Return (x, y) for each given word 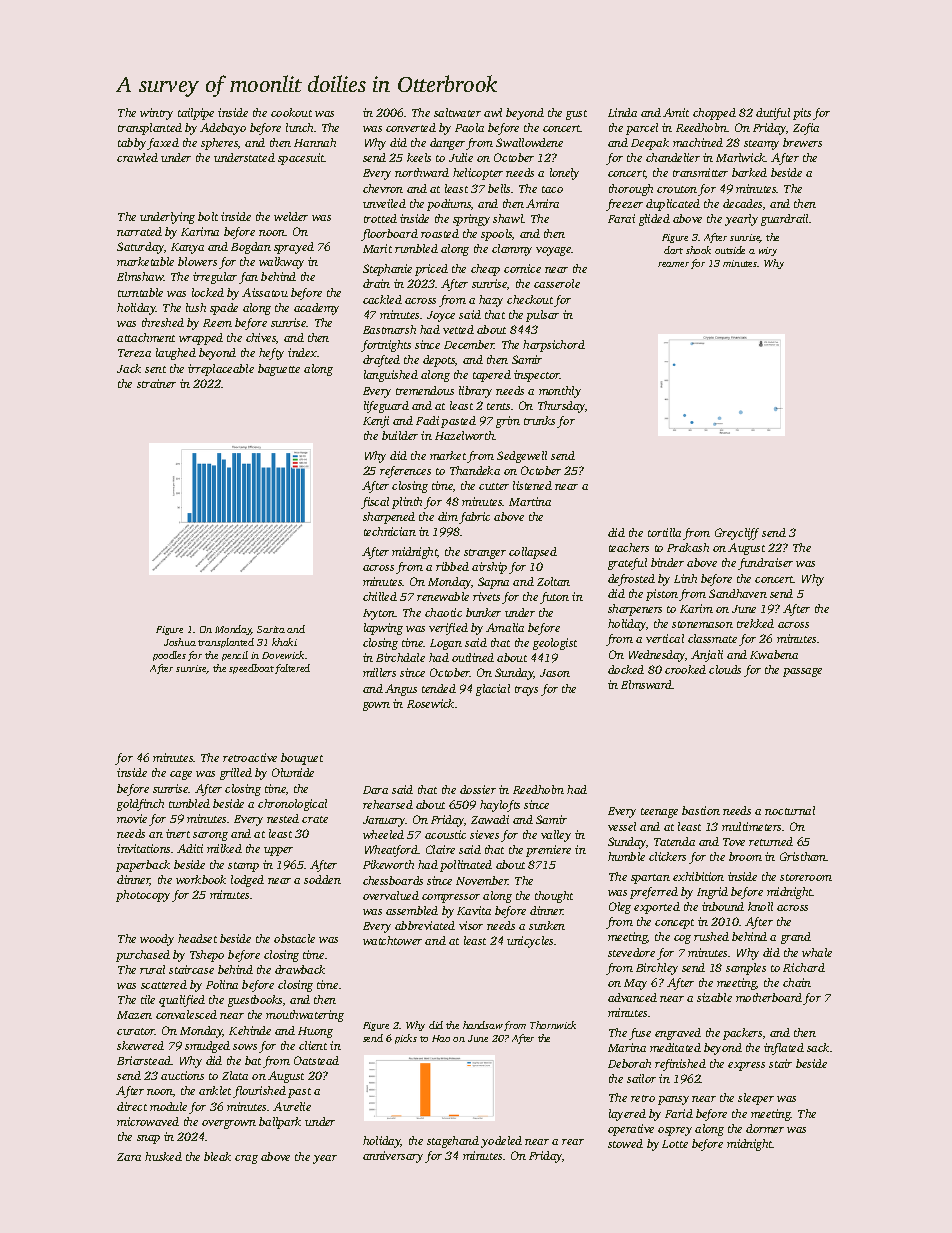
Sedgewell (522, 457)
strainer (156, 383)
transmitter (700, 172)
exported (657, 908)
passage (802, 672)
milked (224, 848)
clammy (512, 250)
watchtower (392, 940)
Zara (129, 1157)
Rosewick (430, 703)
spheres (219, 144)
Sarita (271, 629)
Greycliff (737, 534)
